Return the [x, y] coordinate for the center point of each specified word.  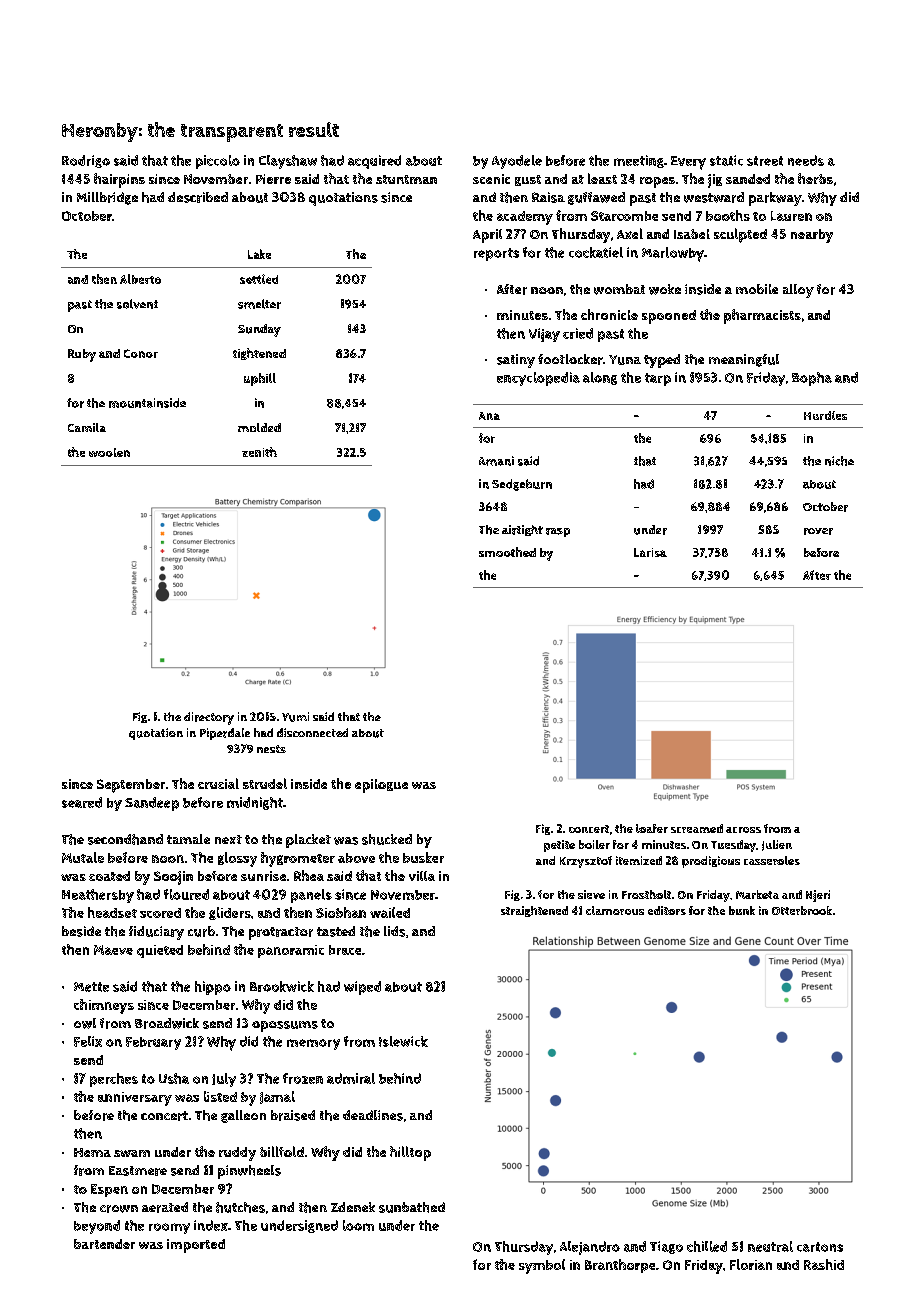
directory [209, 718]
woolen [109, 452]
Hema [92, 1152]
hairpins [119, 180]
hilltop [410, 1153]
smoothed [507, 552]
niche [839, 461]
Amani [496, 461]
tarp [658, 379]
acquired [374, 162]
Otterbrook [802, 910]
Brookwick [282, 986]
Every [688, 163]
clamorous [615, 910]
